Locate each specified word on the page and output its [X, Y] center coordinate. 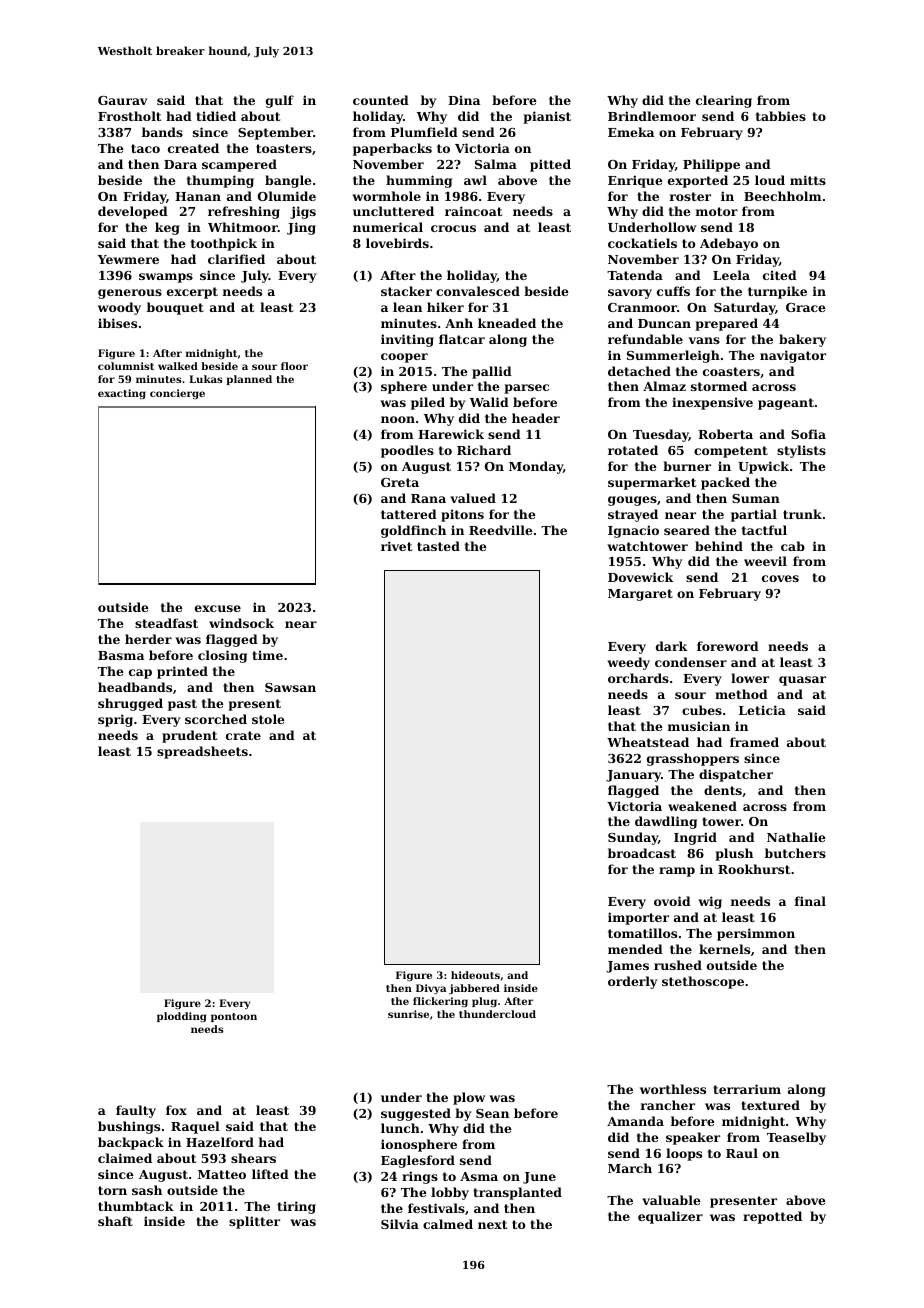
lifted [270, 1174]
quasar [802, 681]
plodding [181, 1017]
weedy [628, 663]
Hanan [198, 196]
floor [294, 366]
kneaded [507, 323]
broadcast [642, 853]
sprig [115, 720]
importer [638, 918]
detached [639, 371]
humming [419, 181]
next [492, 1224]
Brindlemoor [652, 116]
